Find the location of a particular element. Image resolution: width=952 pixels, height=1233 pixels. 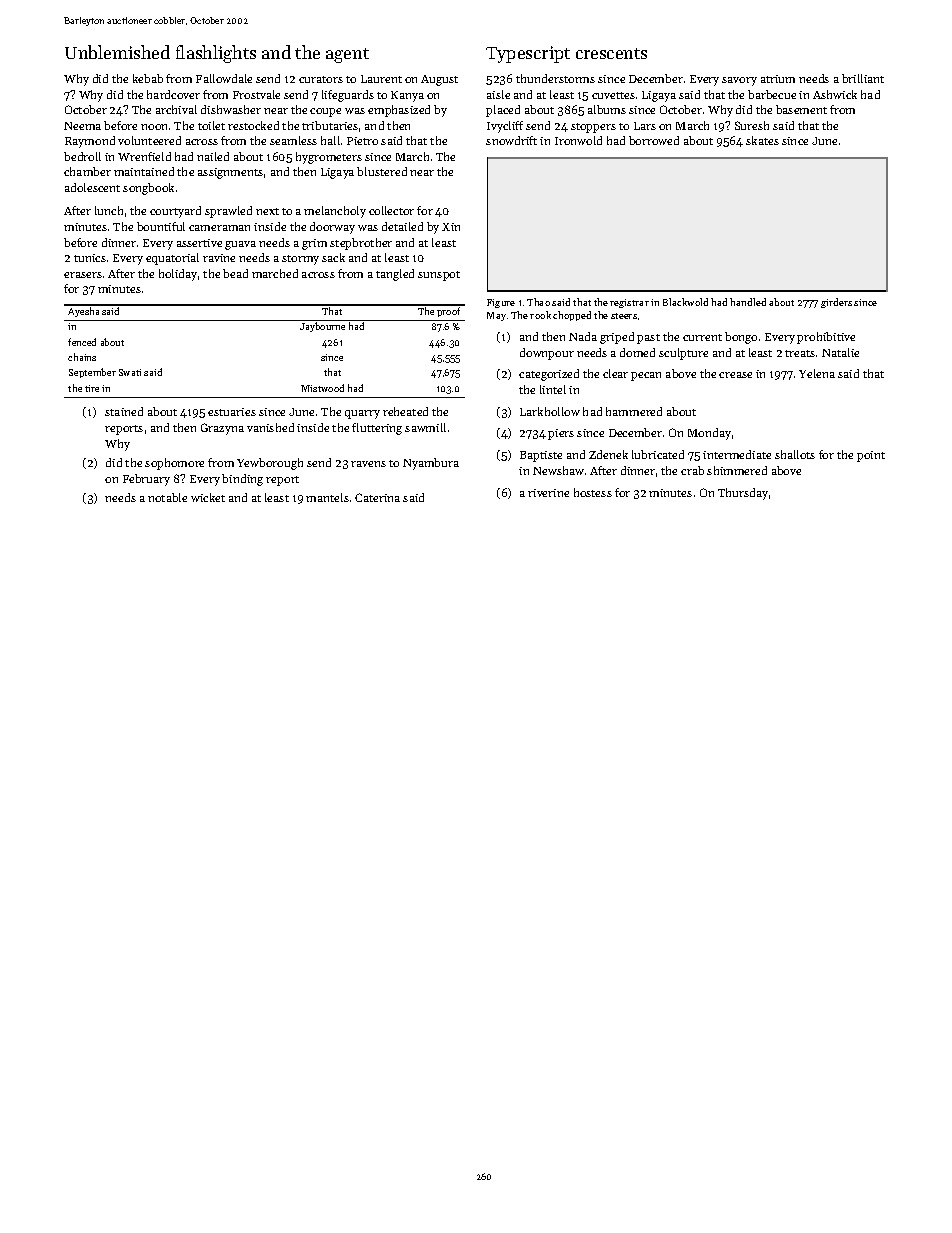

skates is located at coordinates (762, 140).
